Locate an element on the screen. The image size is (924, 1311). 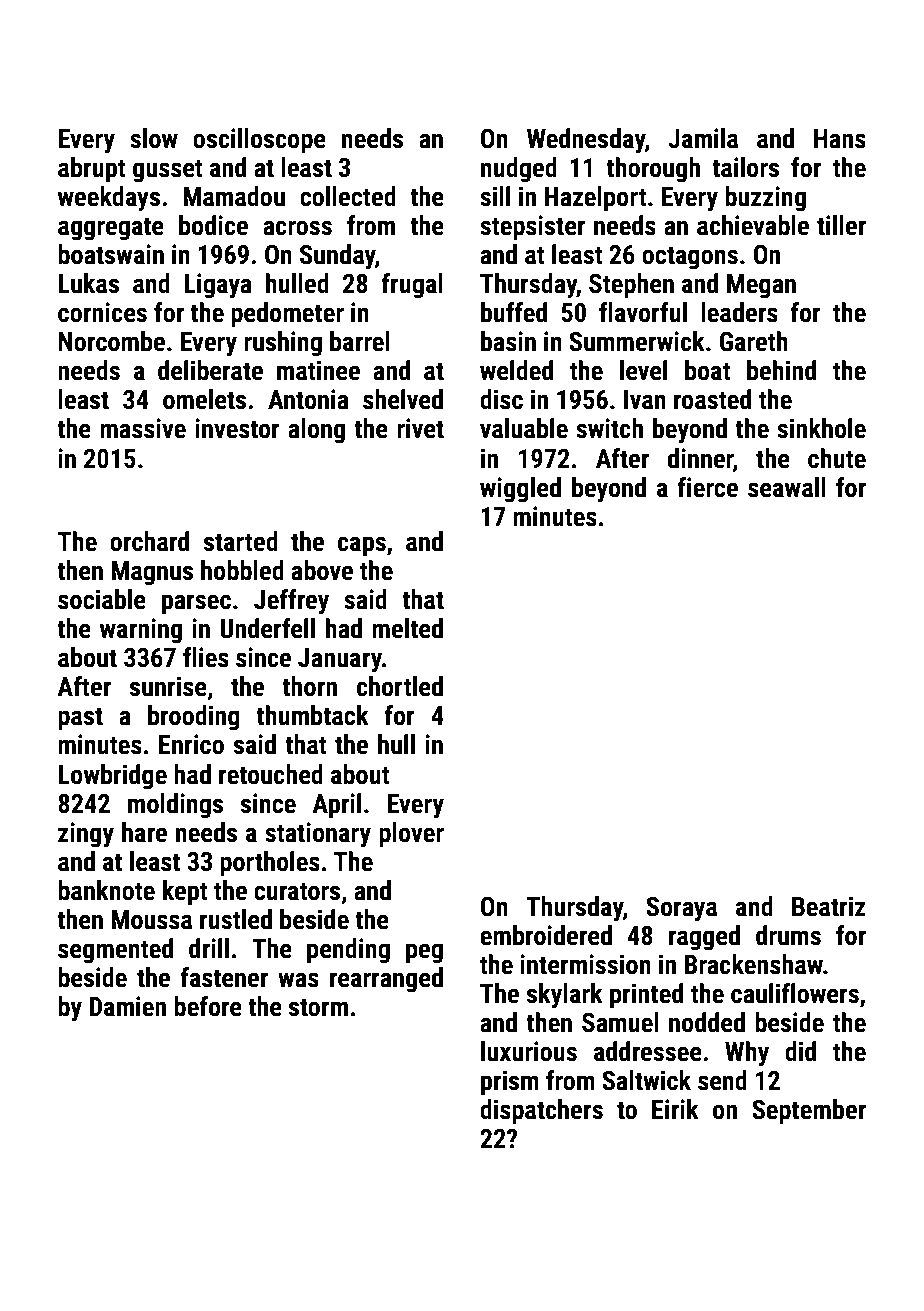
Damien is located at coordinates (128, 1006).
